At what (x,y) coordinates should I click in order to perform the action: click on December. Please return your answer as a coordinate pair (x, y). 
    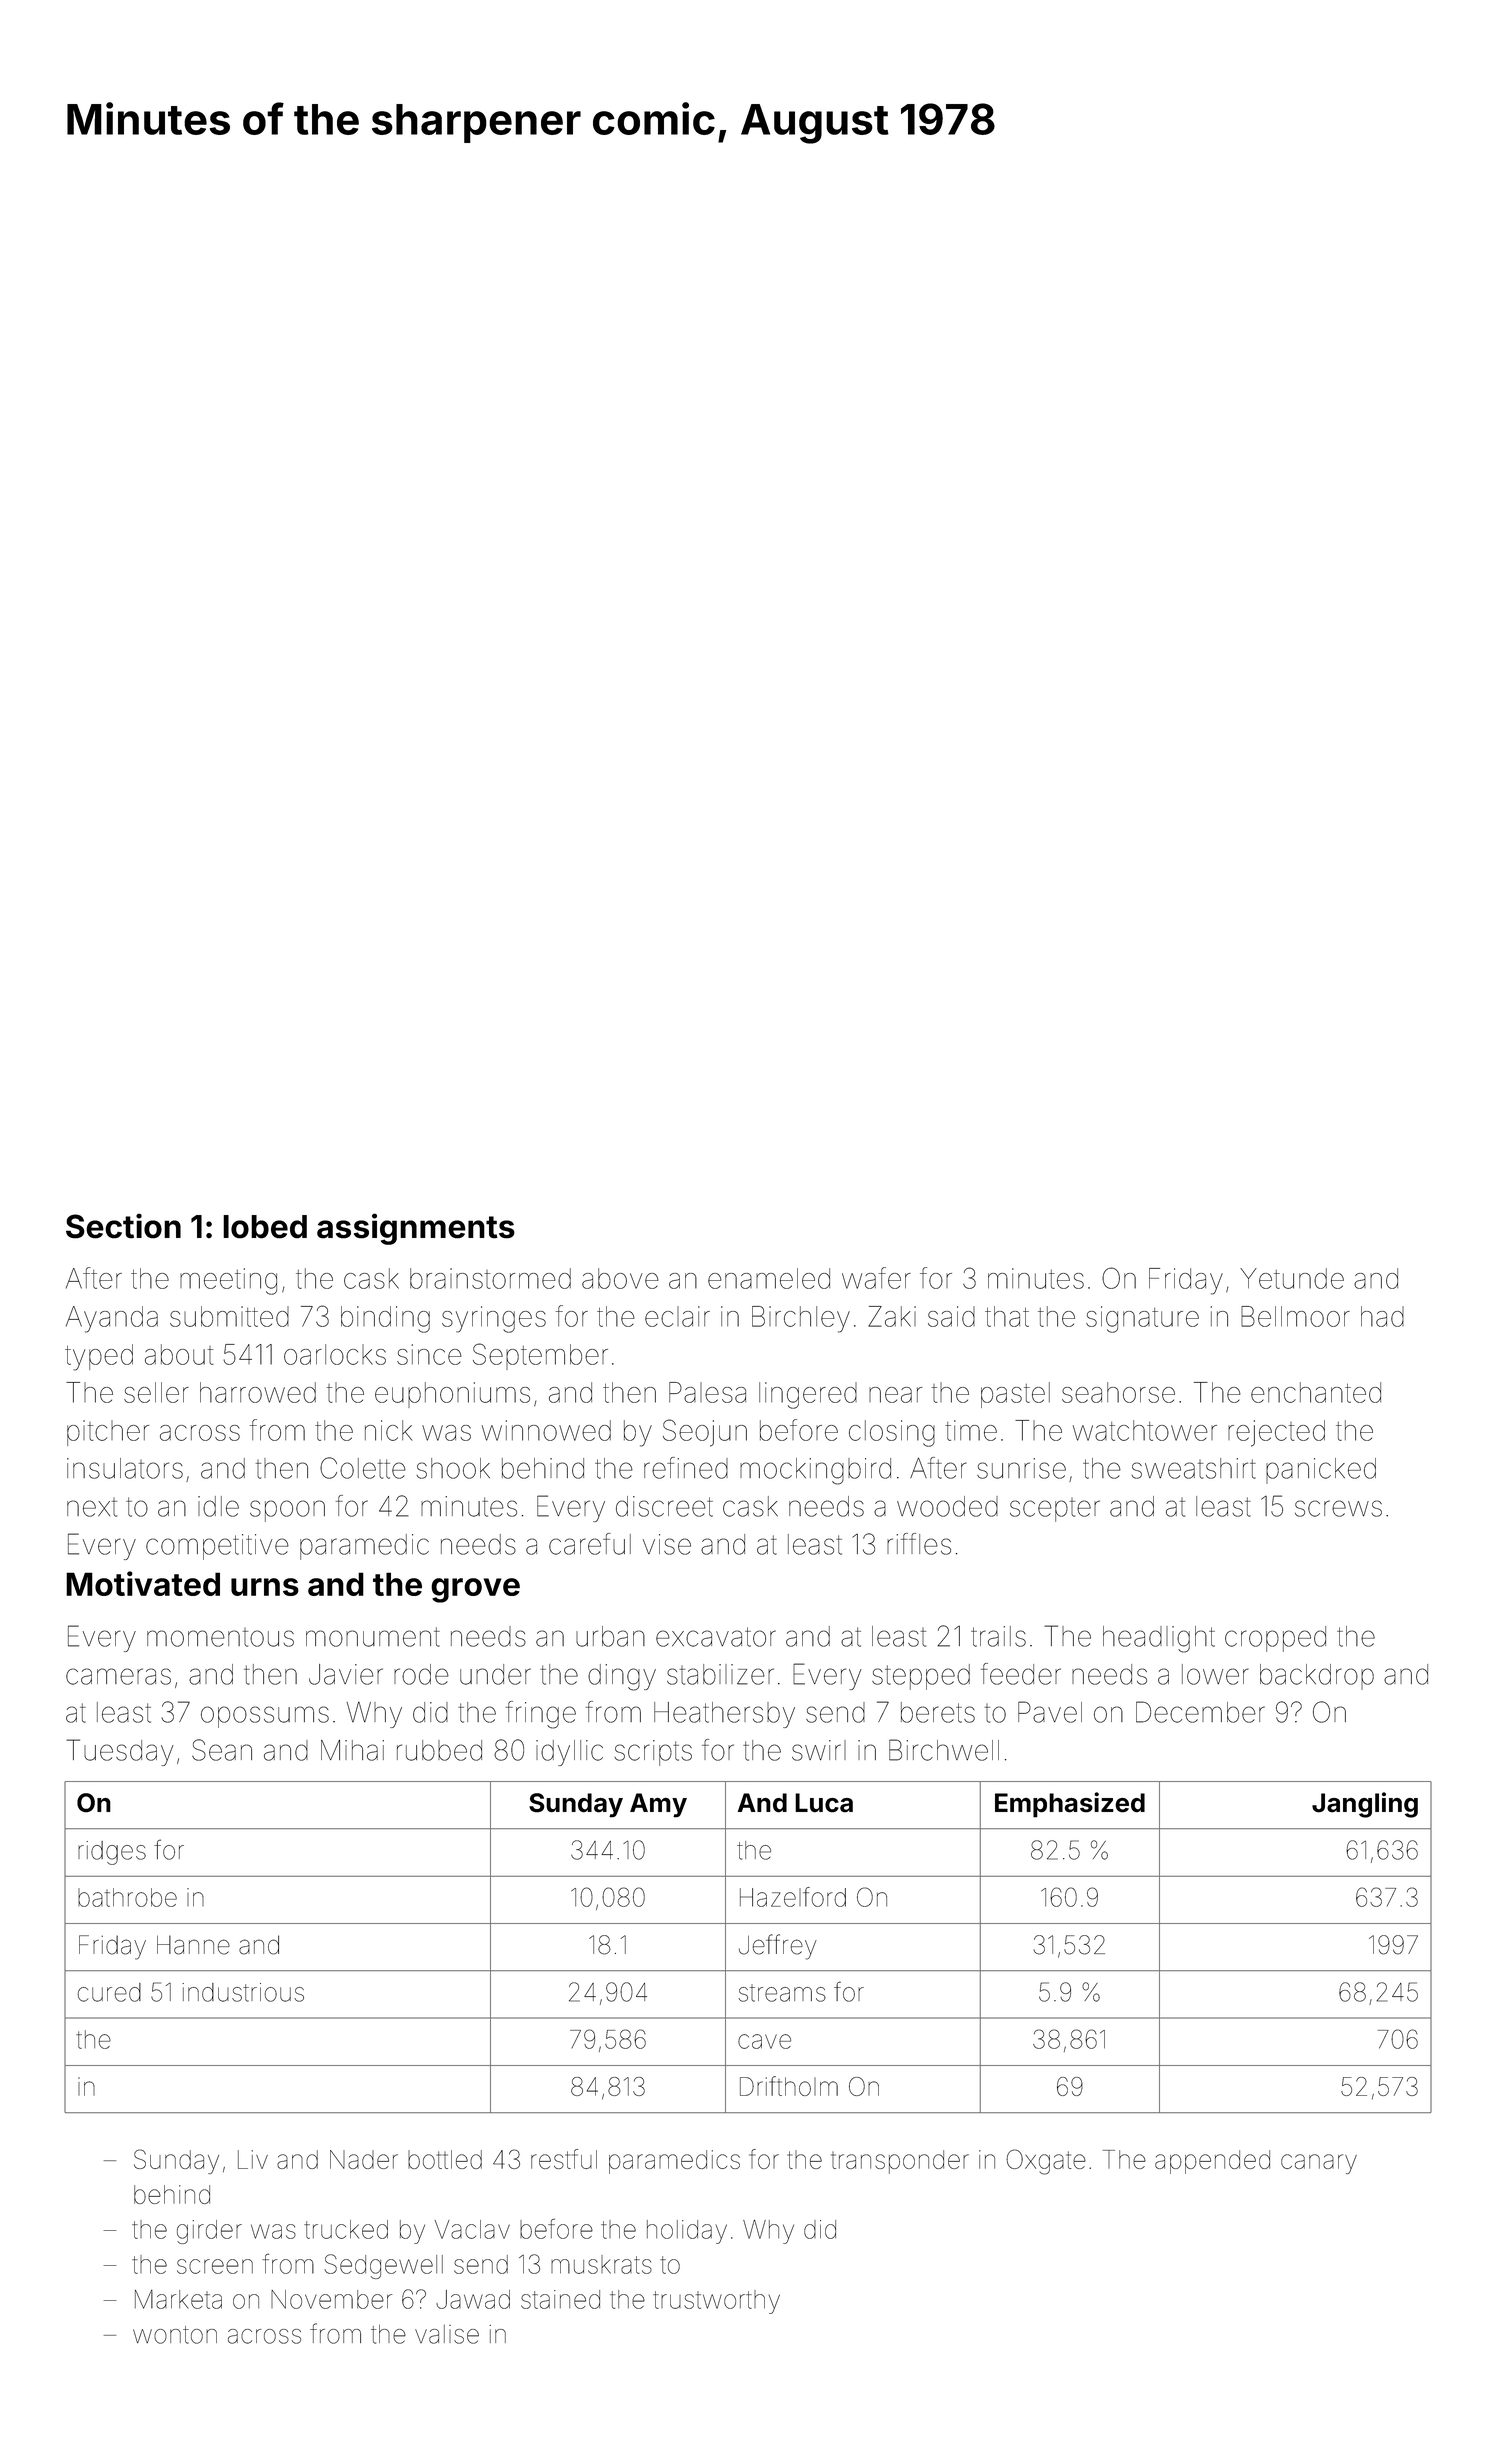
    Looking at the image, I should click on (1200, 1712).
